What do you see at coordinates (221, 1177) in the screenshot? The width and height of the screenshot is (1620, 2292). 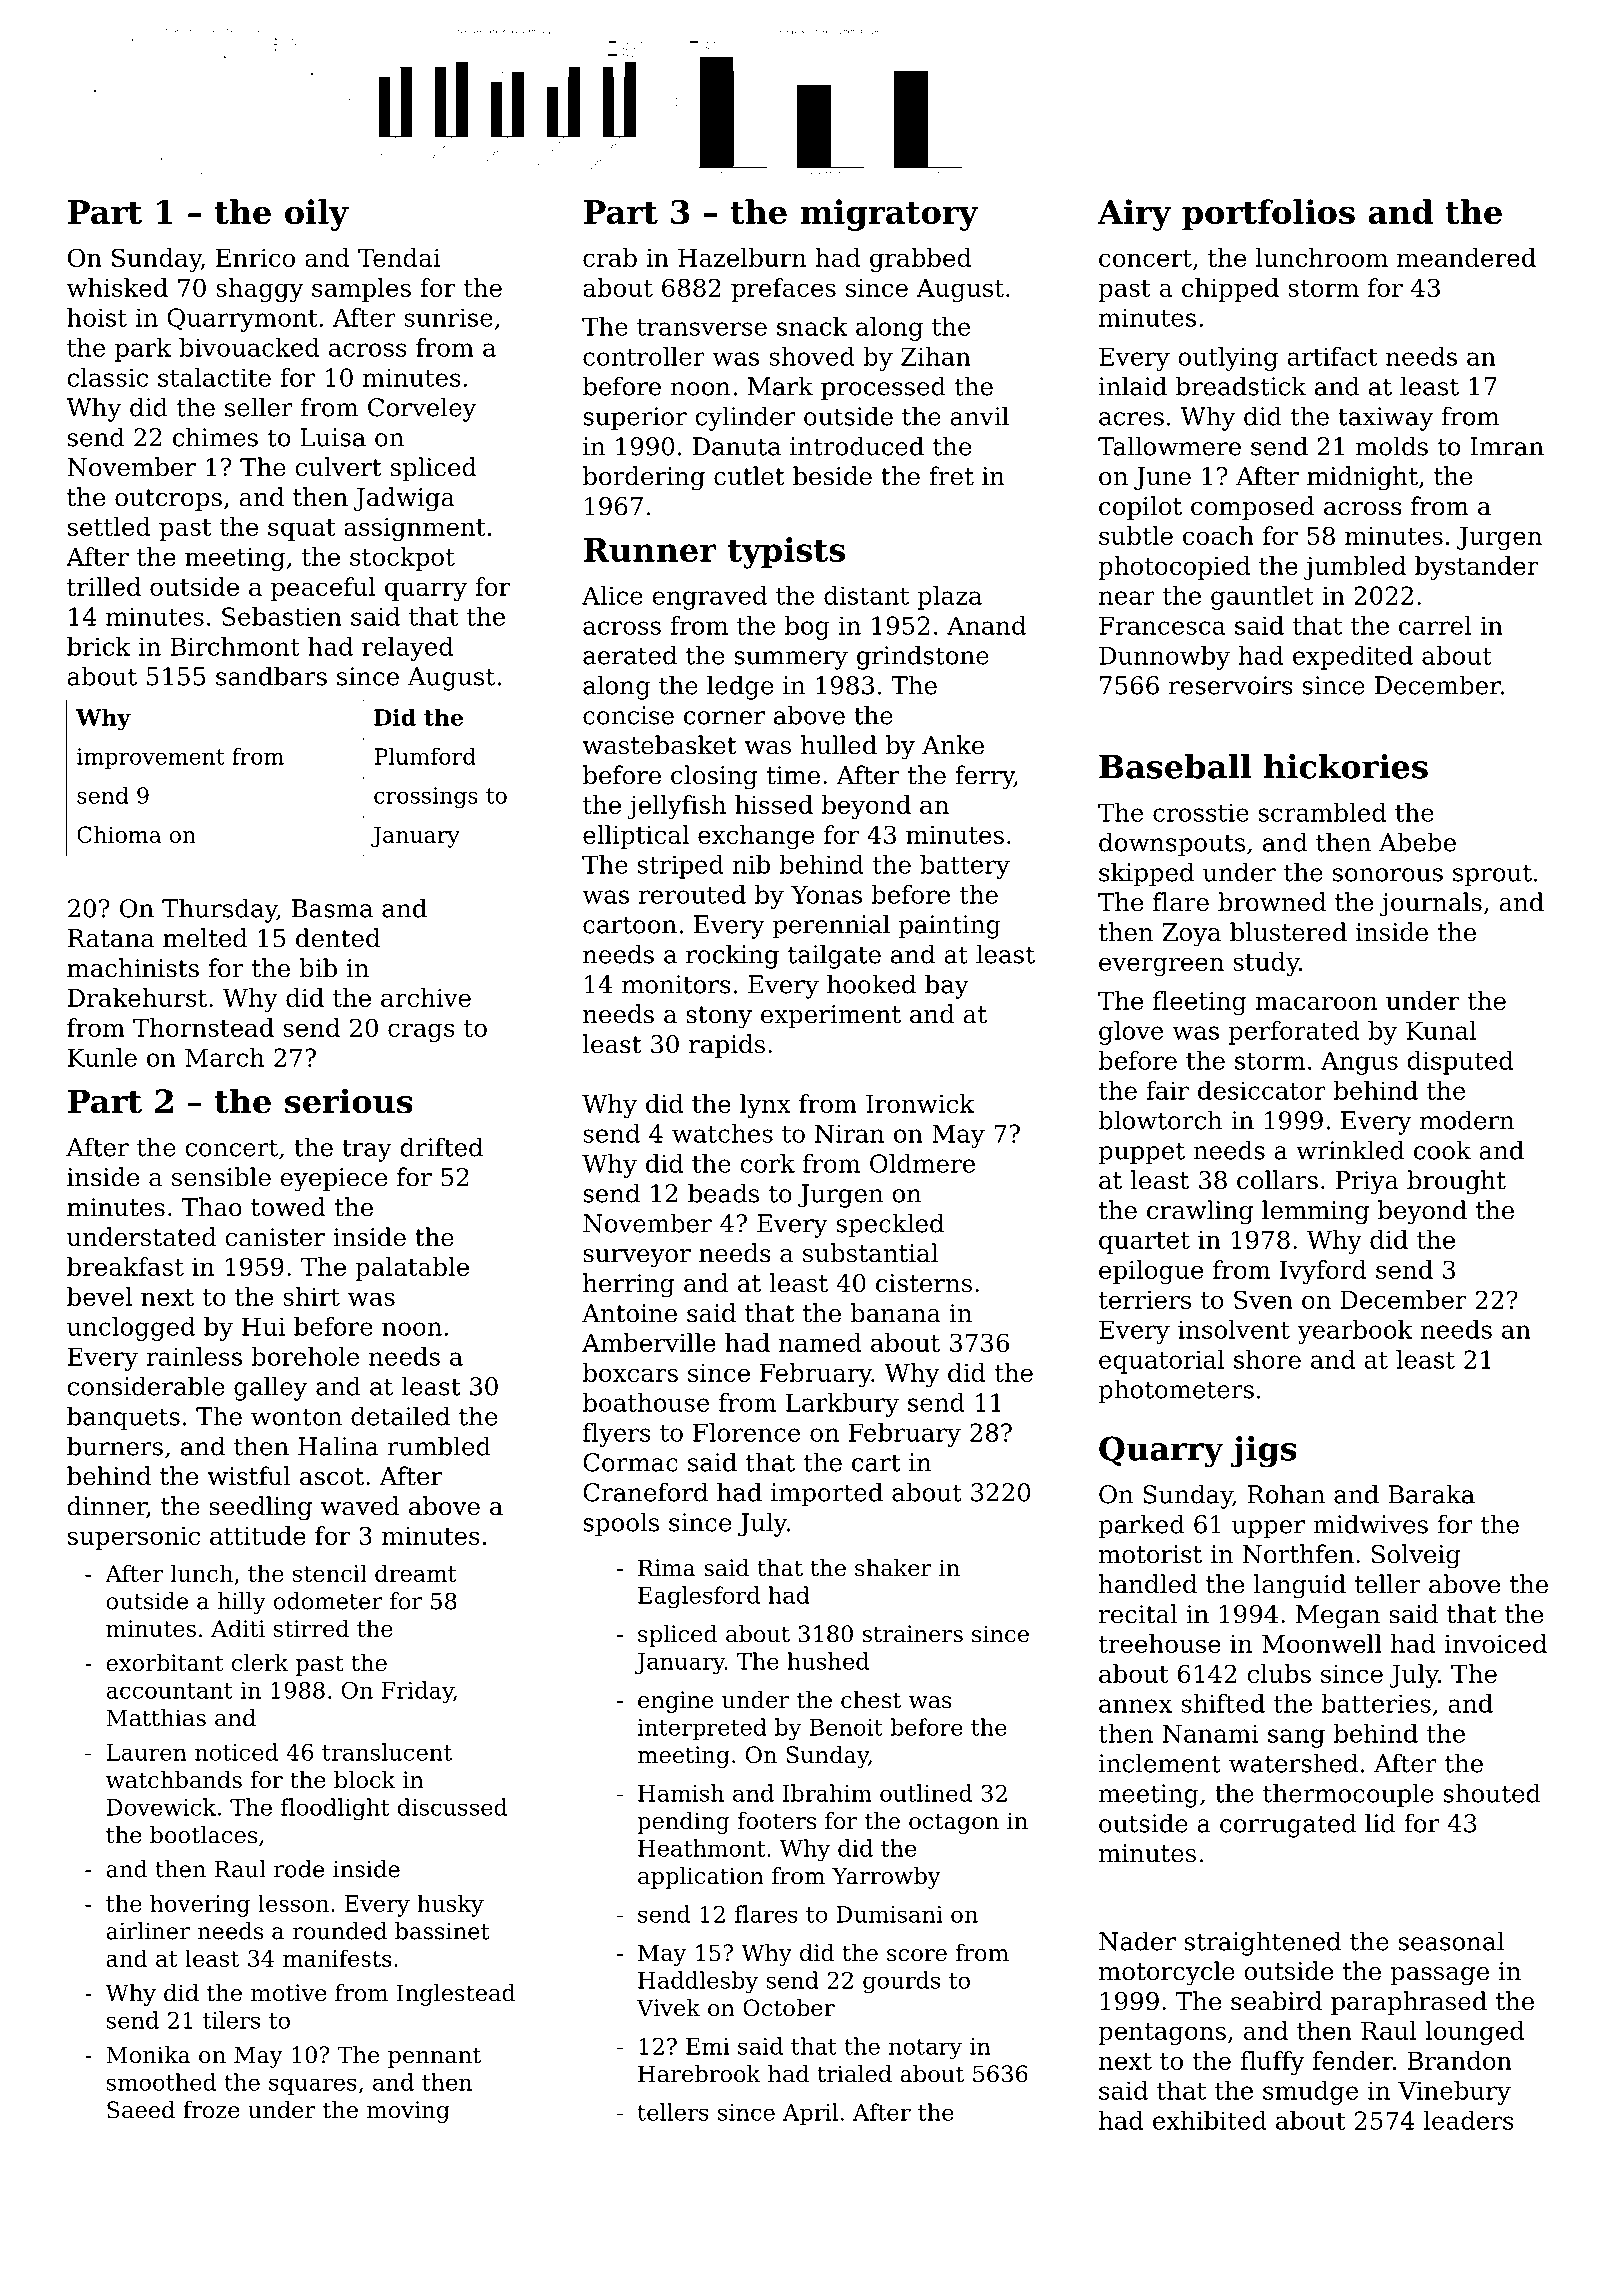 I see `sensible` at bounding box center [221, 1177].
